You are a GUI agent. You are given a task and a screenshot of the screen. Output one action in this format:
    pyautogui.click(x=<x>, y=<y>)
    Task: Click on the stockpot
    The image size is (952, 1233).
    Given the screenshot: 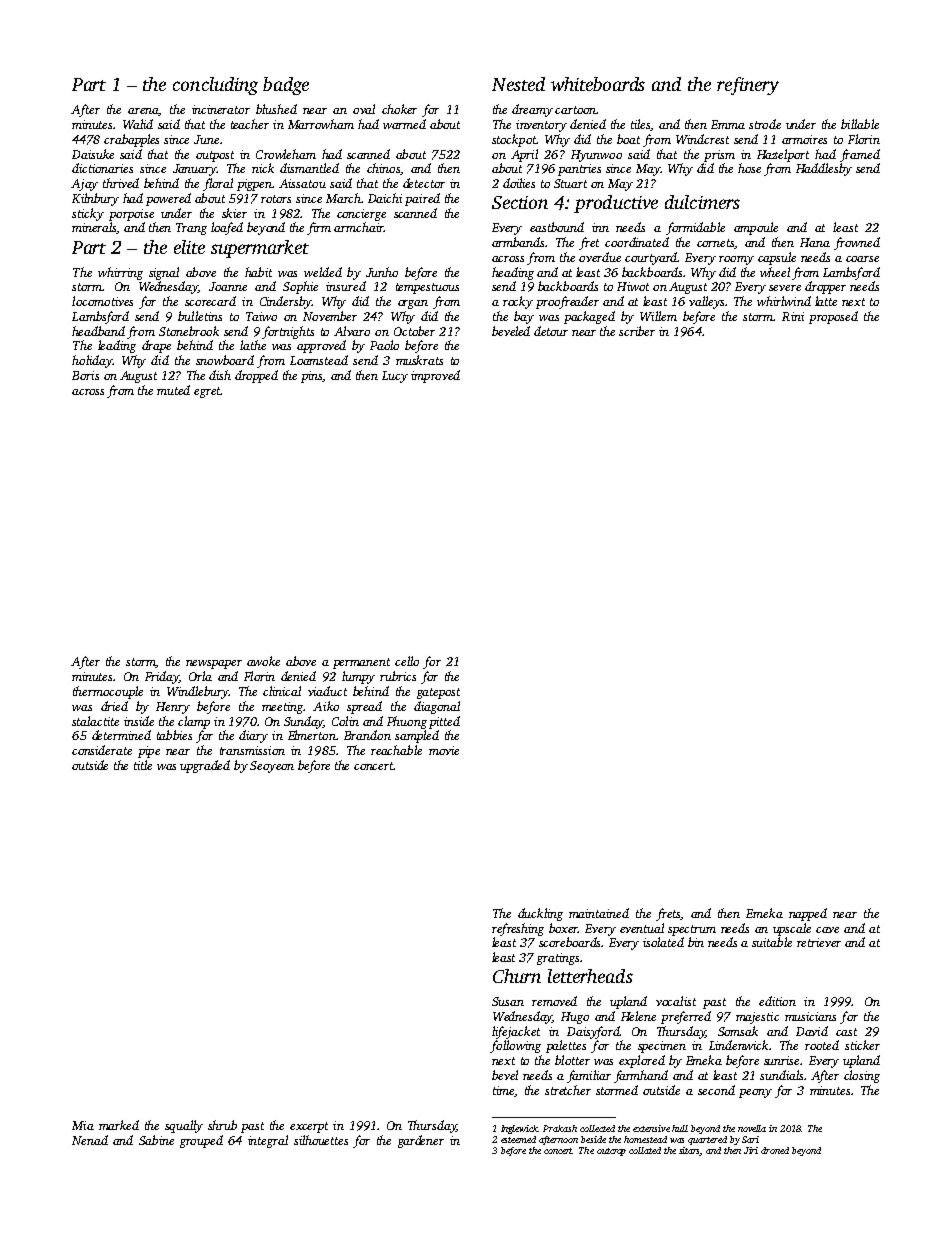 What is the action you would take?
    pyautogui.click(x=514, y=140)
